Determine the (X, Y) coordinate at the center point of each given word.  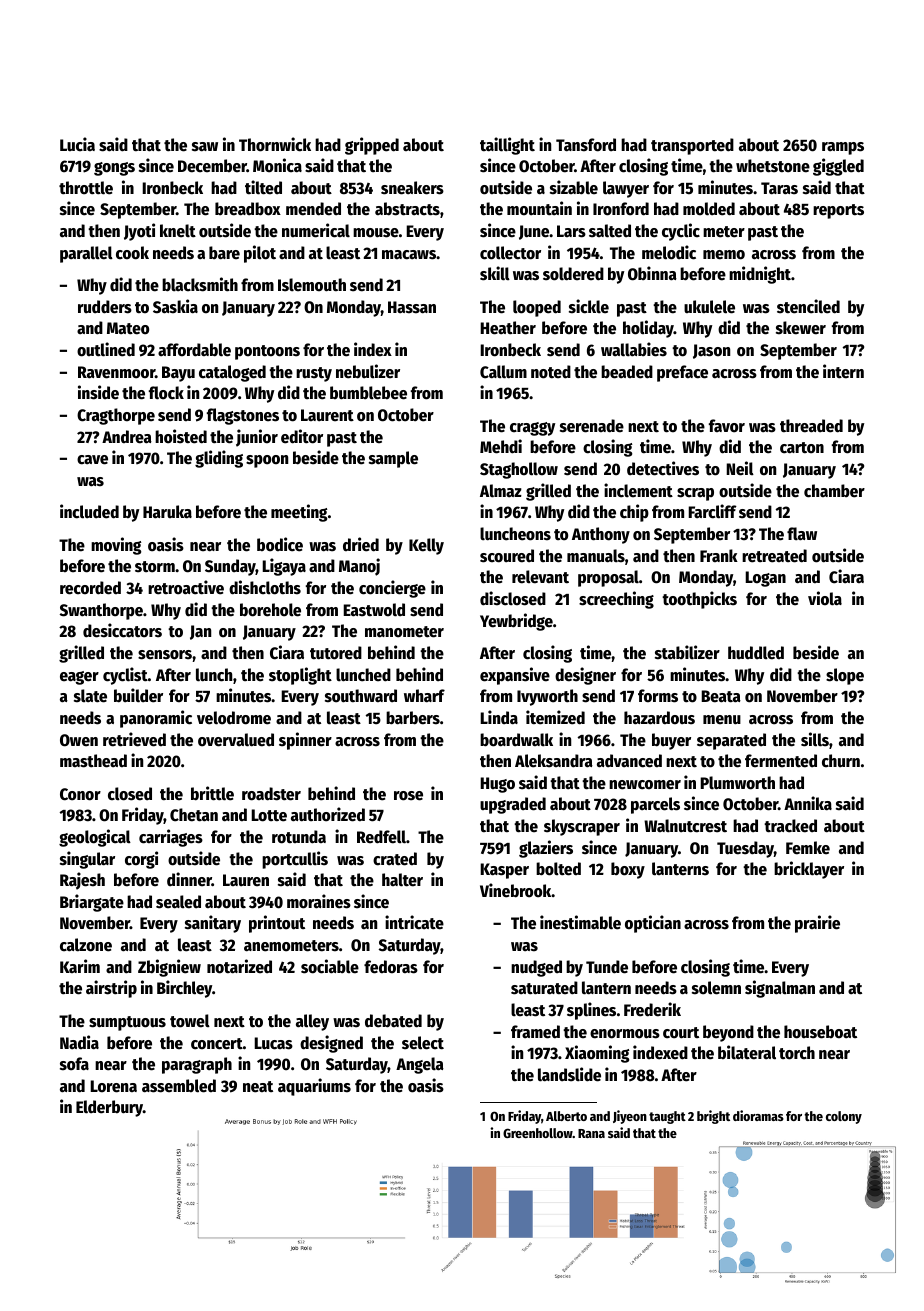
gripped (372, 146)
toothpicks (699, 600)
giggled (838, 167)
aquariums (314, 1087)
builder (138, 695)
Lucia (77, 144)
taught (667, 1117)
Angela (420, 1065)
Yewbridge (516, 622)
